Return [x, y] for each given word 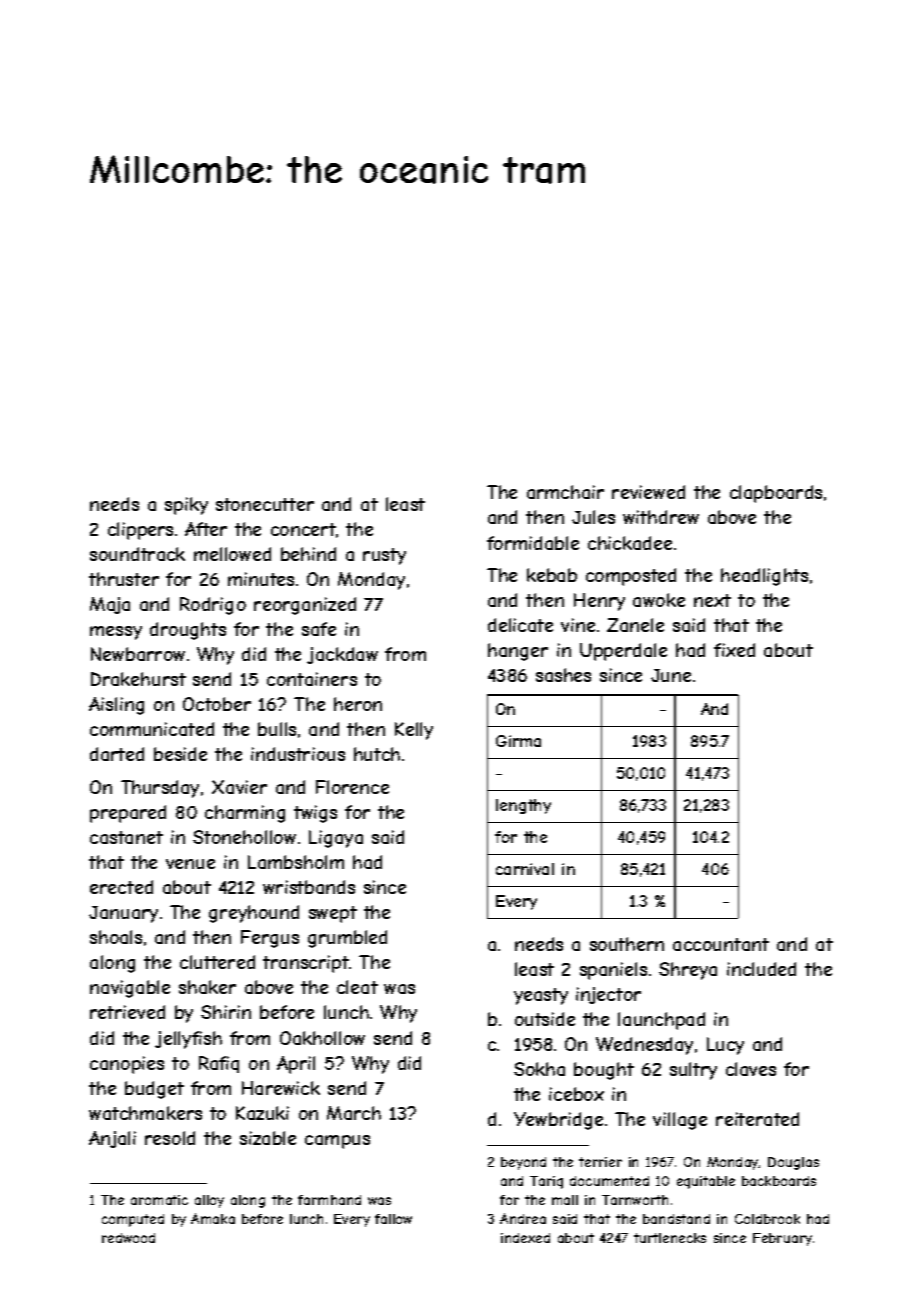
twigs [315, 814]
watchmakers [145, 1113]
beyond [523, 1163]
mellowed [232, 554]
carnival [525, 869]
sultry [693, 1071]
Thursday [160, 789]
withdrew [661, 517]
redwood [128, 1238]
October [217, 704]
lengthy [523, 806]
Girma [518, 741]
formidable [533, 543]
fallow [393, 1219]
